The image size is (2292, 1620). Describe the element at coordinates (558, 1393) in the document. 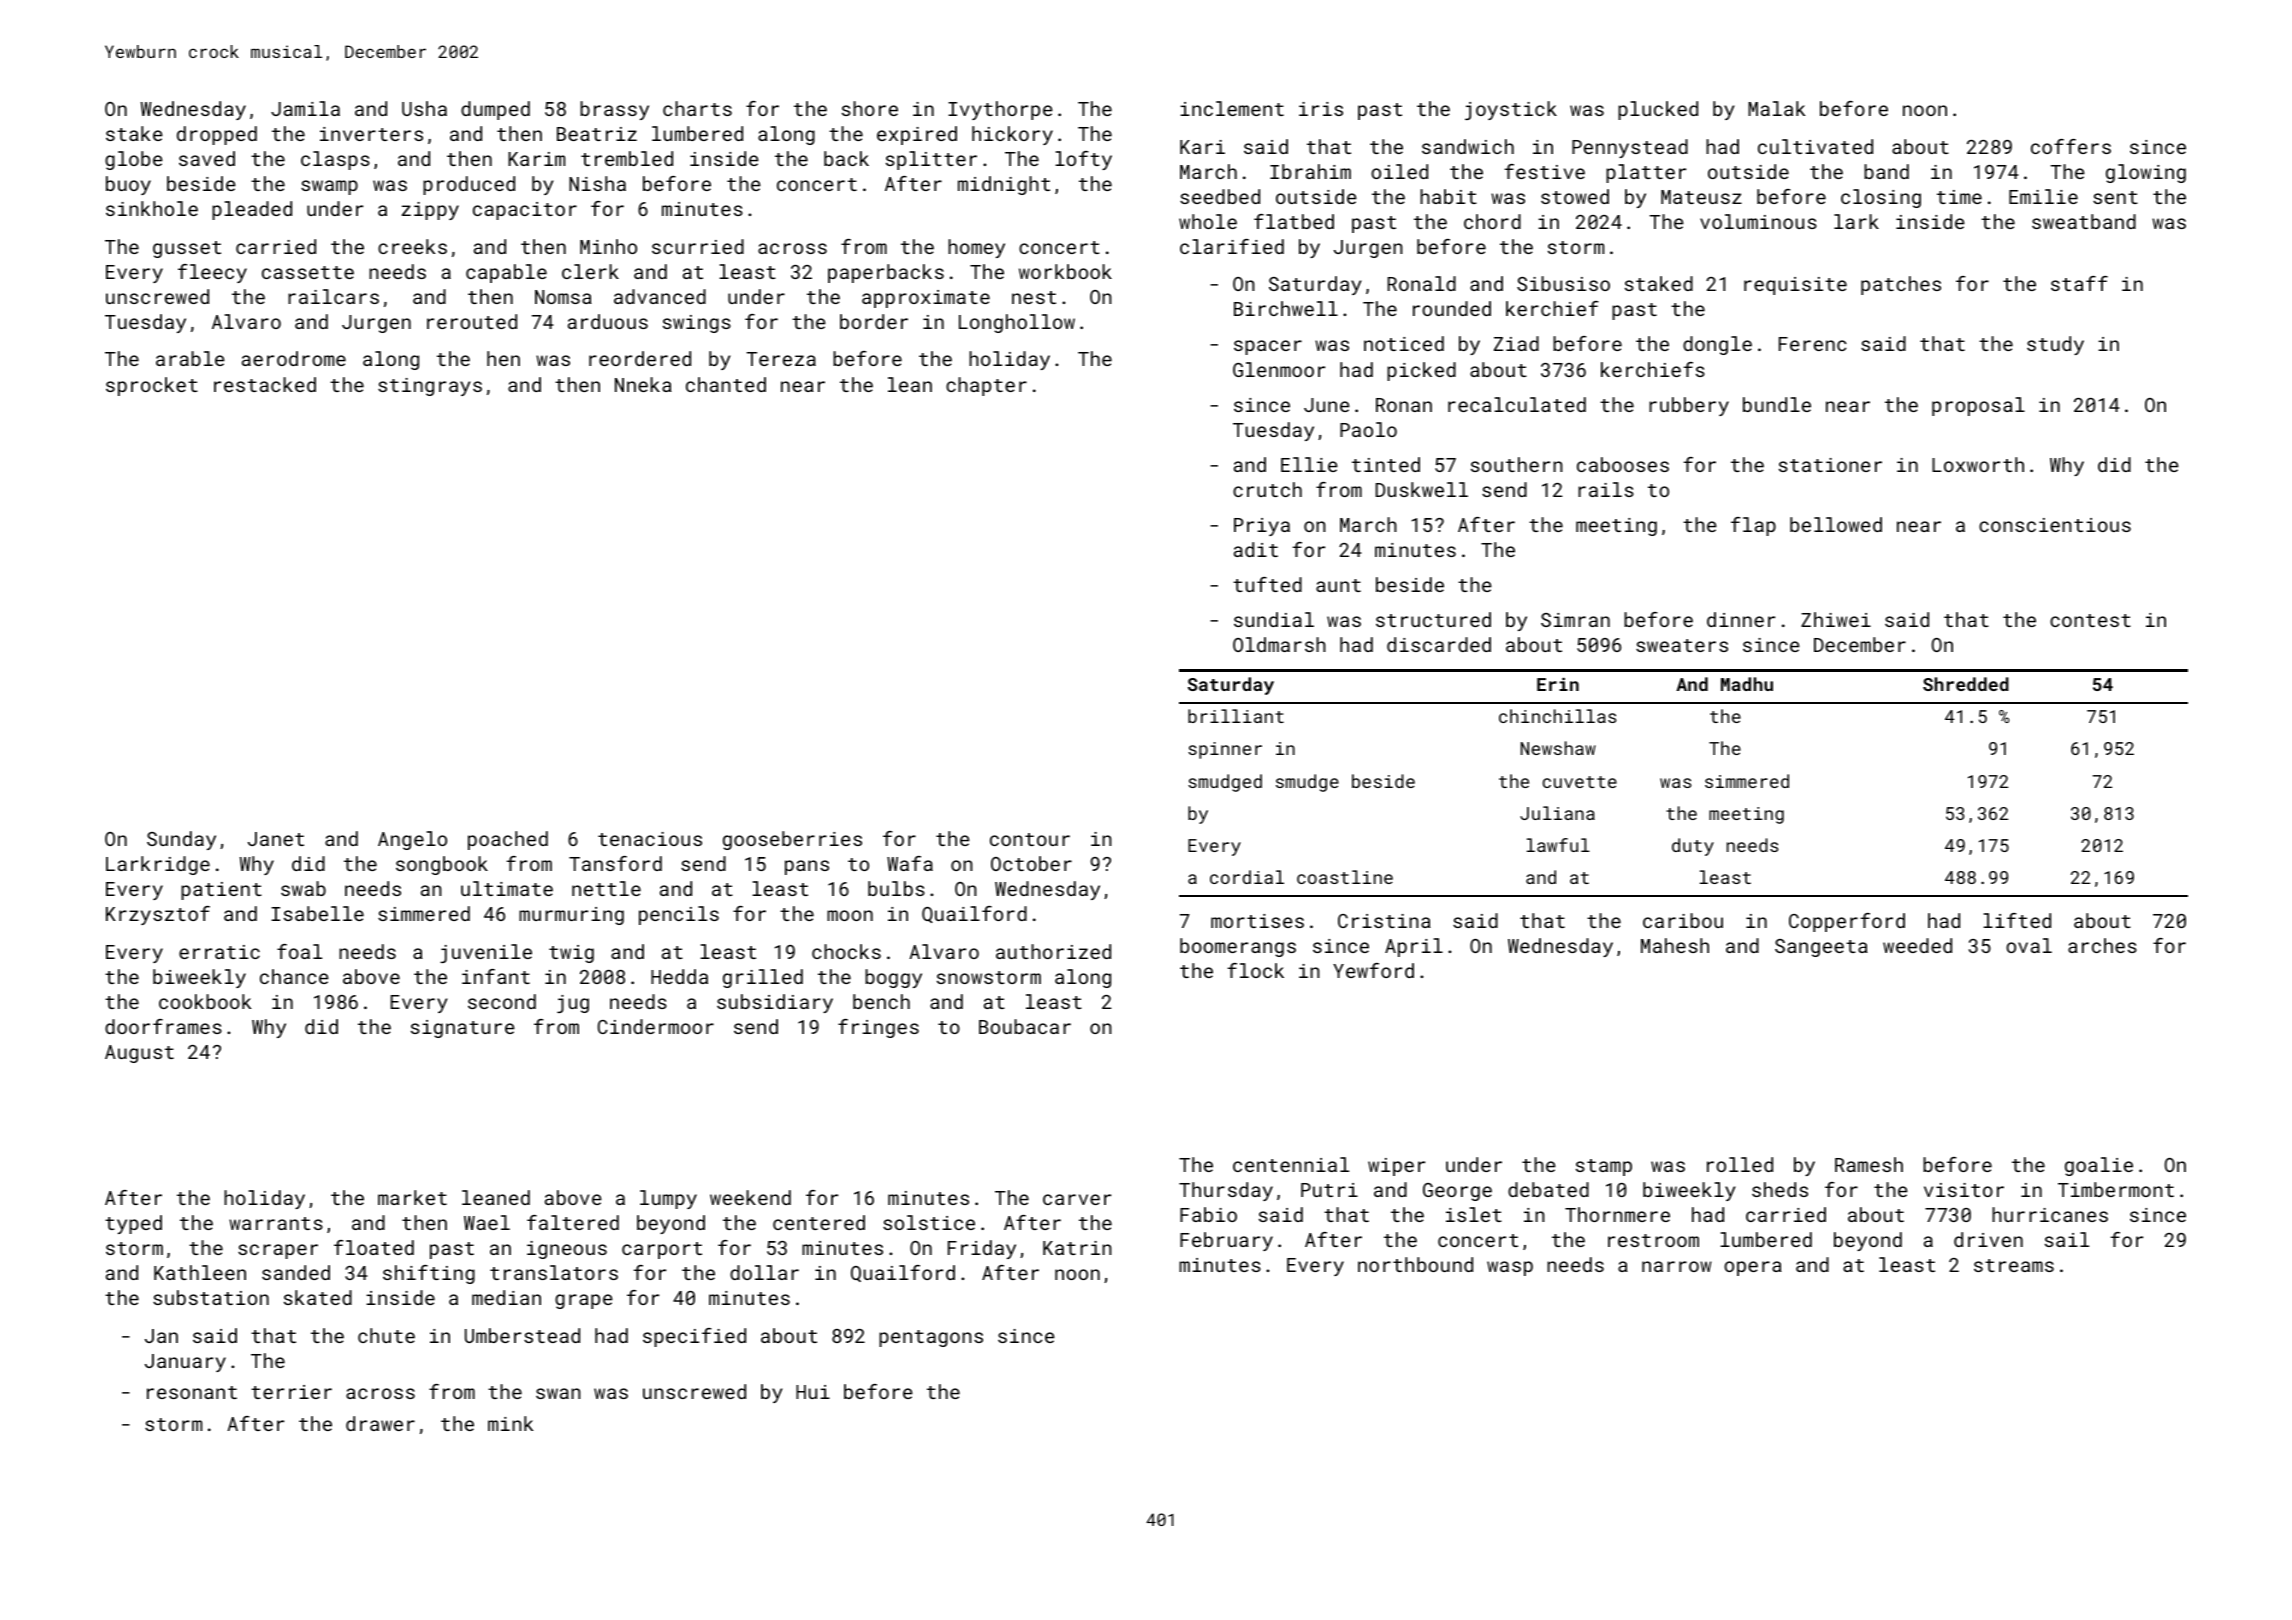

I see `swan` at that location.
